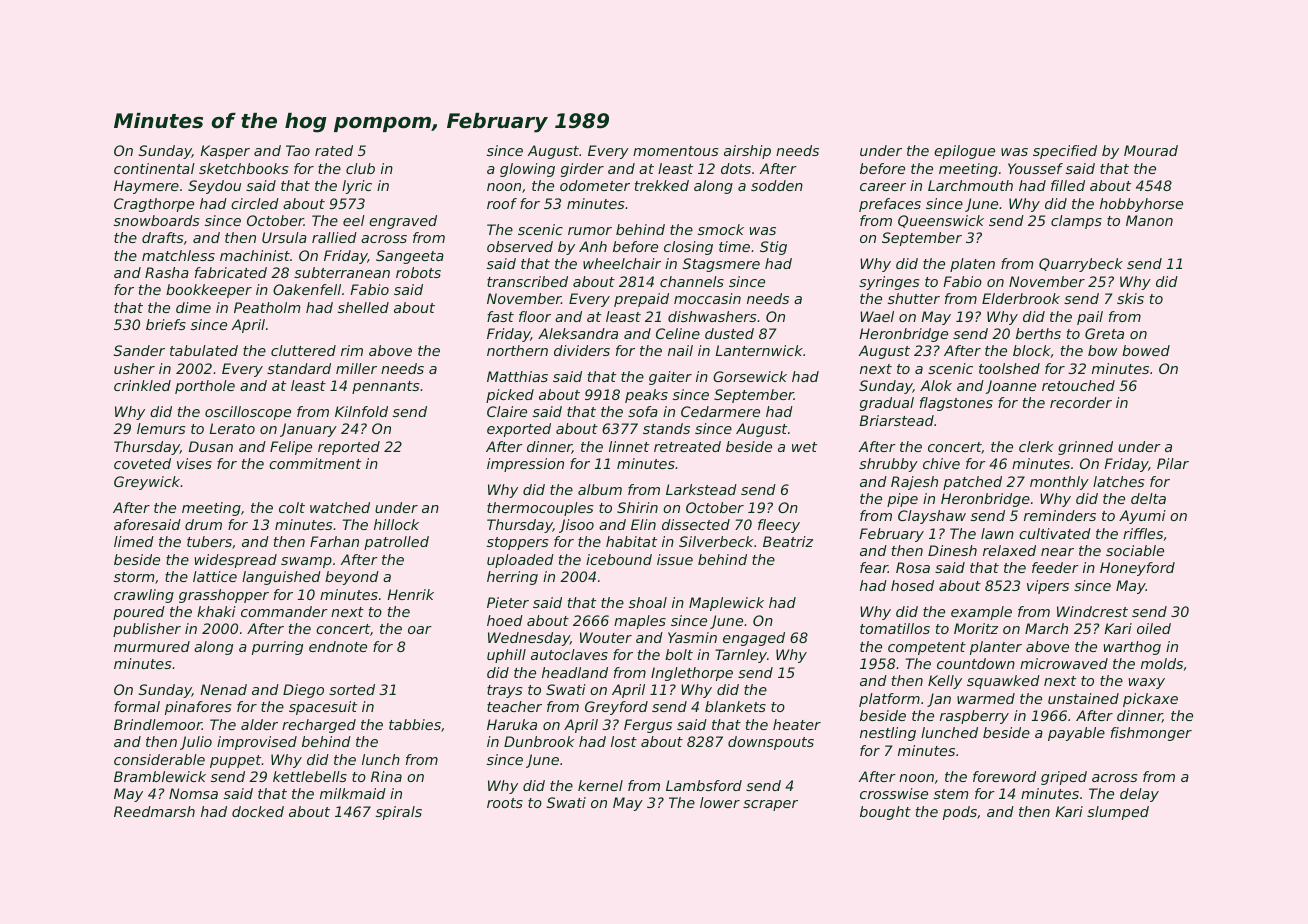 The height and width of the page is (924, 1308). What do you see at coordinates (777, 185) in the page?
I see `sodden` at bounding box center [777, 185].
